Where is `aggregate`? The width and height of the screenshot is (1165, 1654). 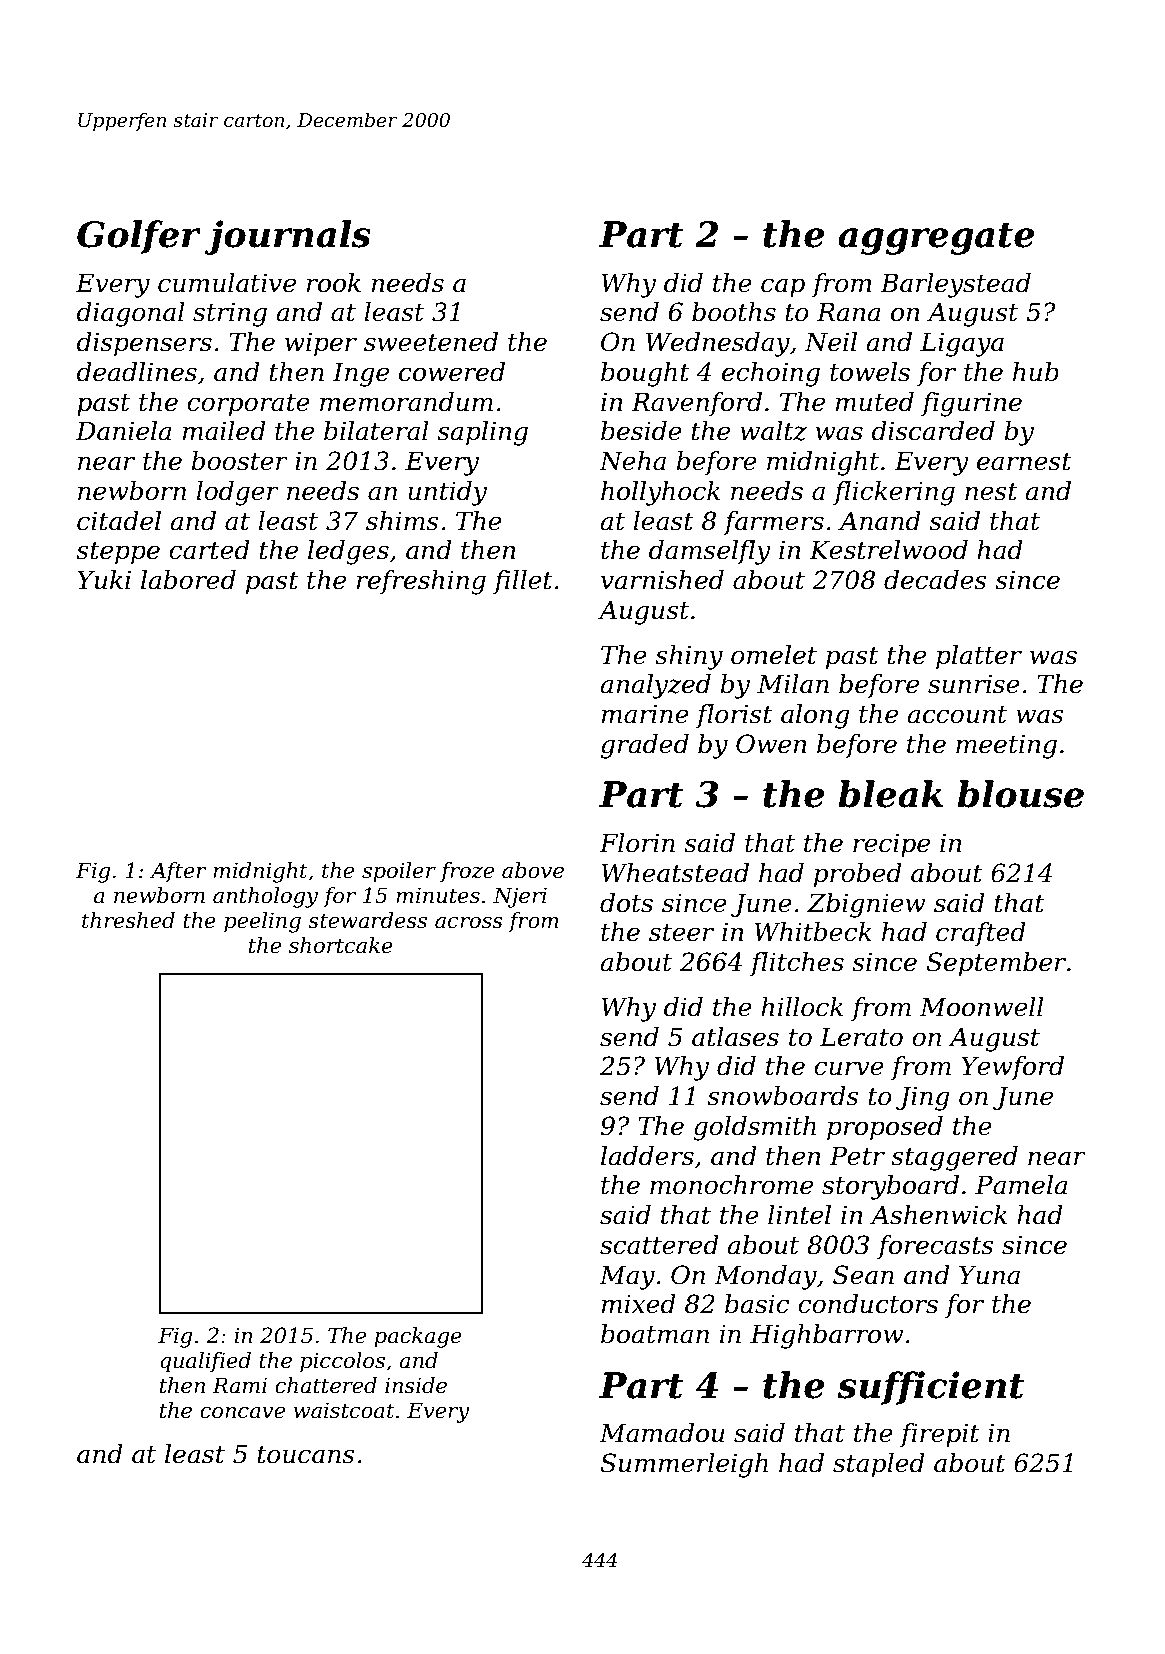
aggregate is located at coordinates (936, 239).
